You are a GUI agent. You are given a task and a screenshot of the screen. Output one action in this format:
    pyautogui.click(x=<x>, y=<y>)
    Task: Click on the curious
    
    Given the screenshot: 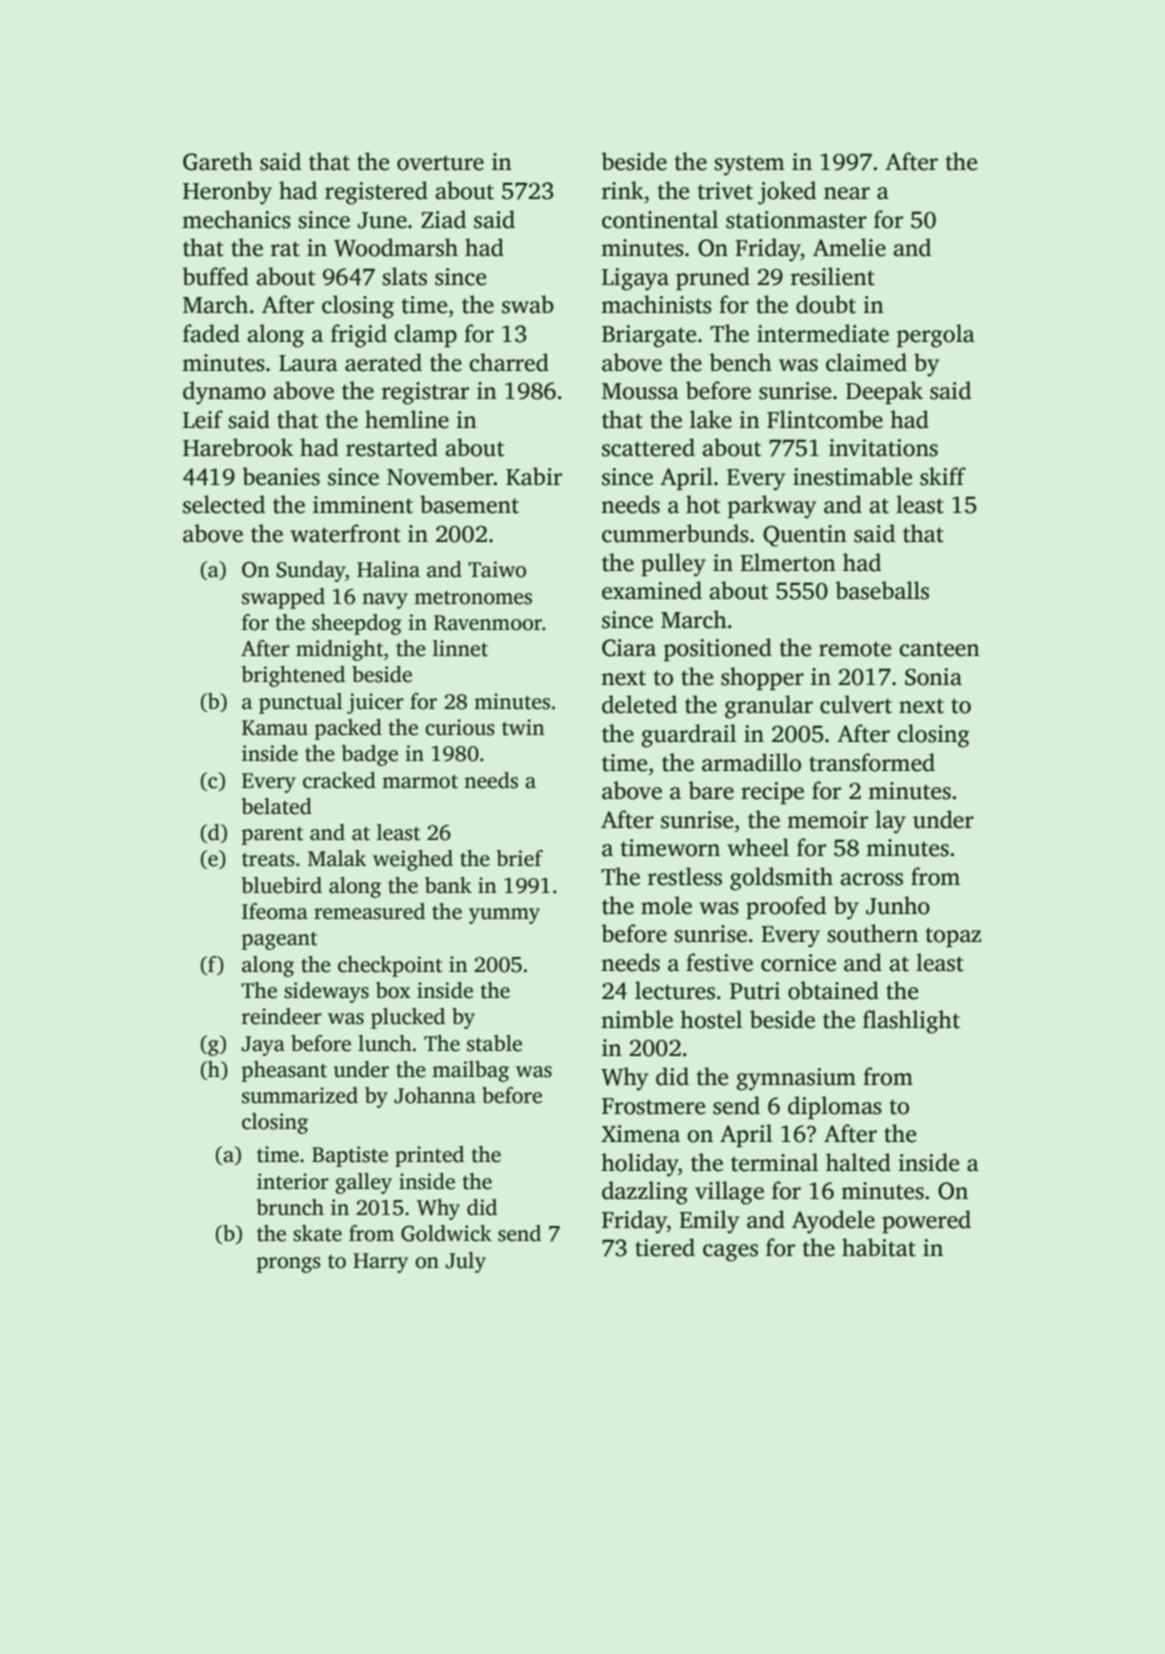 What is the action you would take?
    pyautogui.click(x=460, y=727)
